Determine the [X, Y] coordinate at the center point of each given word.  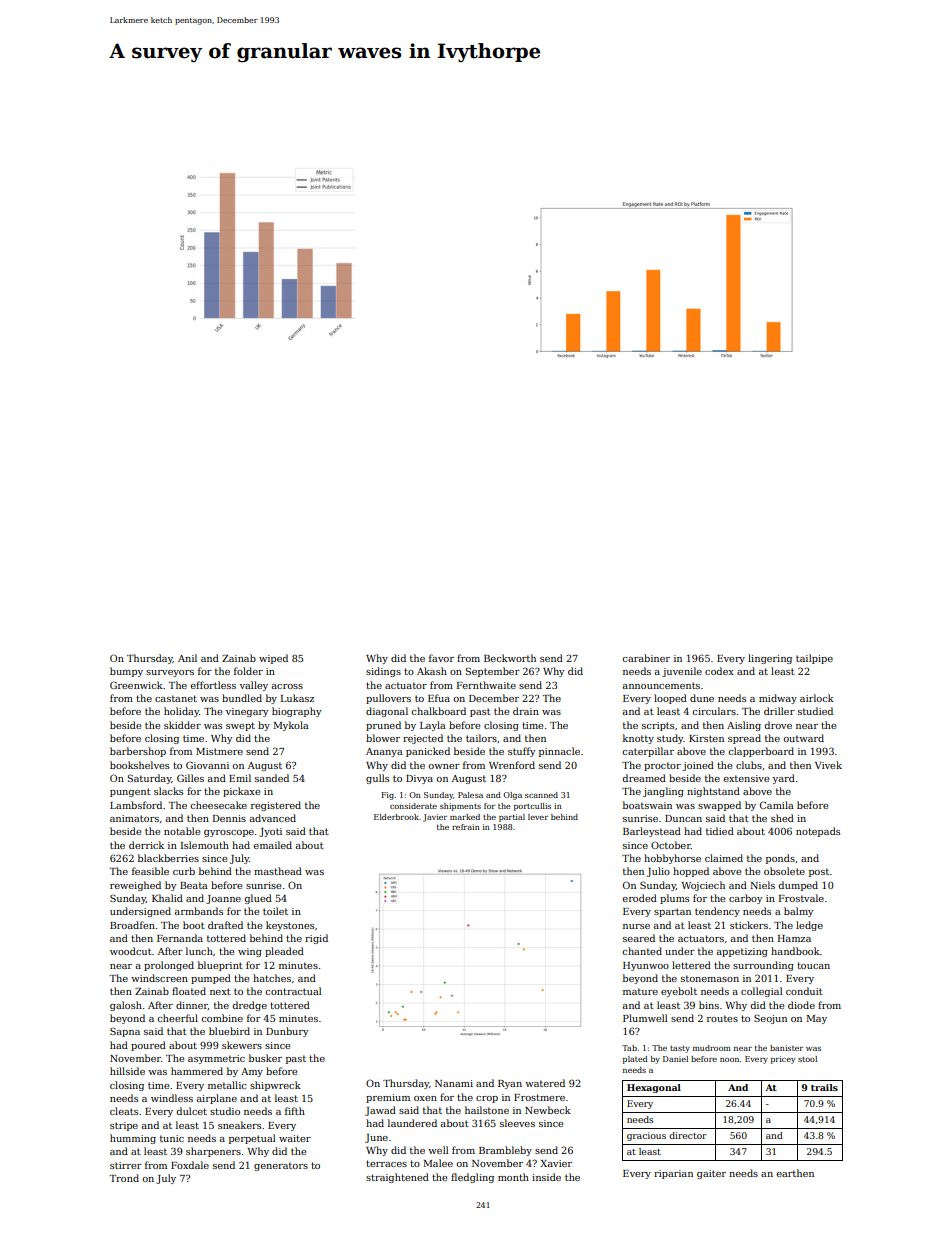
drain [526, 711]
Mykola [291, 726]
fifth [295, 1111]
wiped [273, 659]
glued [258, 899]
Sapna [125, 1032]
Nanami [454, 1083]
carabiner [646, 658]
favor [441, 658]
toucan [813, 965]
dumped [798, 886]
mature [640, 991]
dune [702, 698]
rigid [316, 939]
